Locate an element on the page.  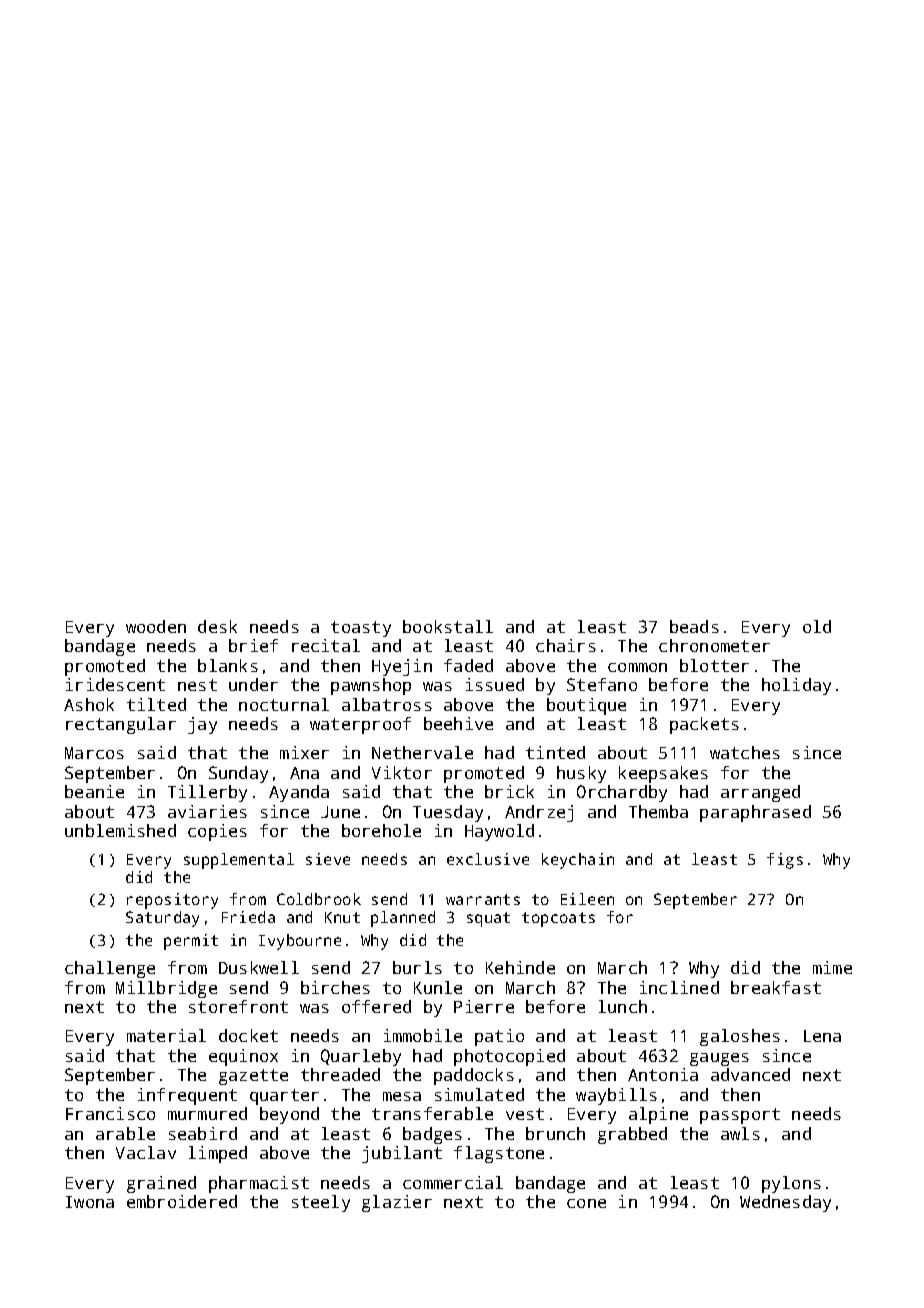
beads is located at coordinates (694, 626).
